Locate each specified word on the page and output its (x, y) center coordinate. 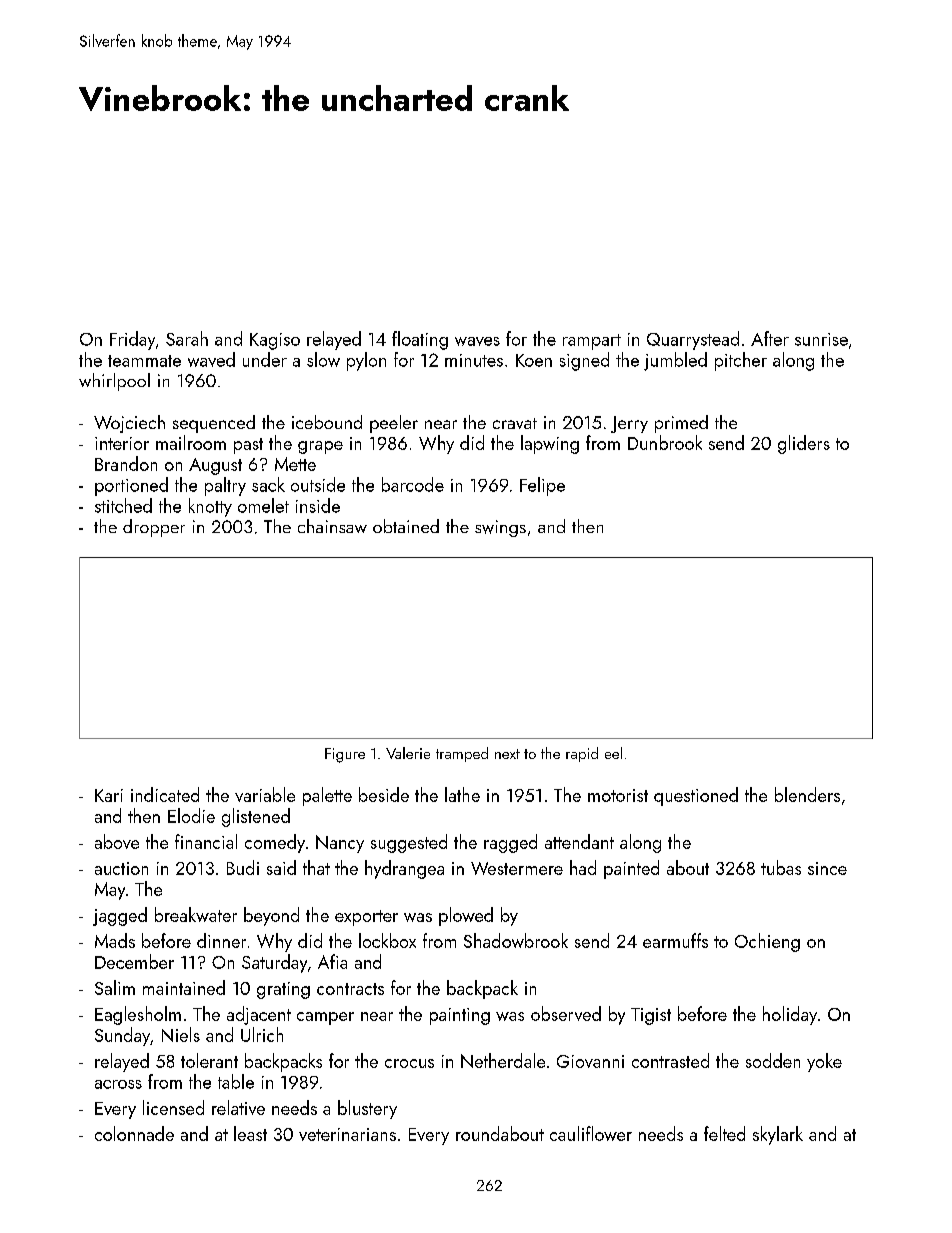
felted (724, 1133)
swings (500, 528)
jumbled (675, 361)
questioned (696, 796)
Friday (132, 340)
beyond (271, 916)
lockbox (387, 940)
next (507, 754)
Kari (109, 795)
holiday (790, 1015)
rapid (582, 754)
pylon (366, 361)
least (250, 1133)
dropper (154, 528)
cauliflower (591, 1133)
